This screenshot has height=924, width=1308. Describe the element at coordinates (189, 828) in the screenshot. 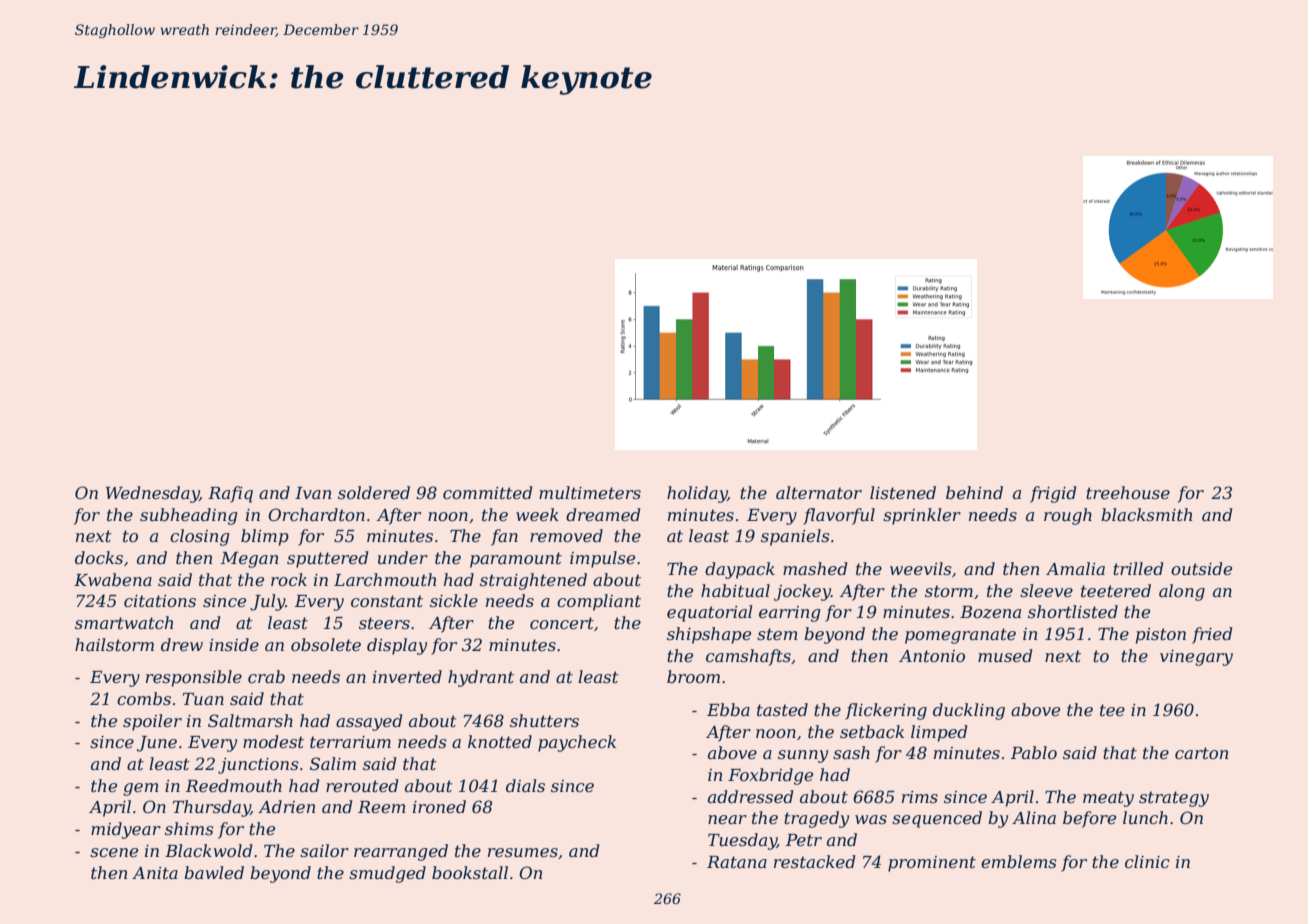

I see `shims` at that location.
